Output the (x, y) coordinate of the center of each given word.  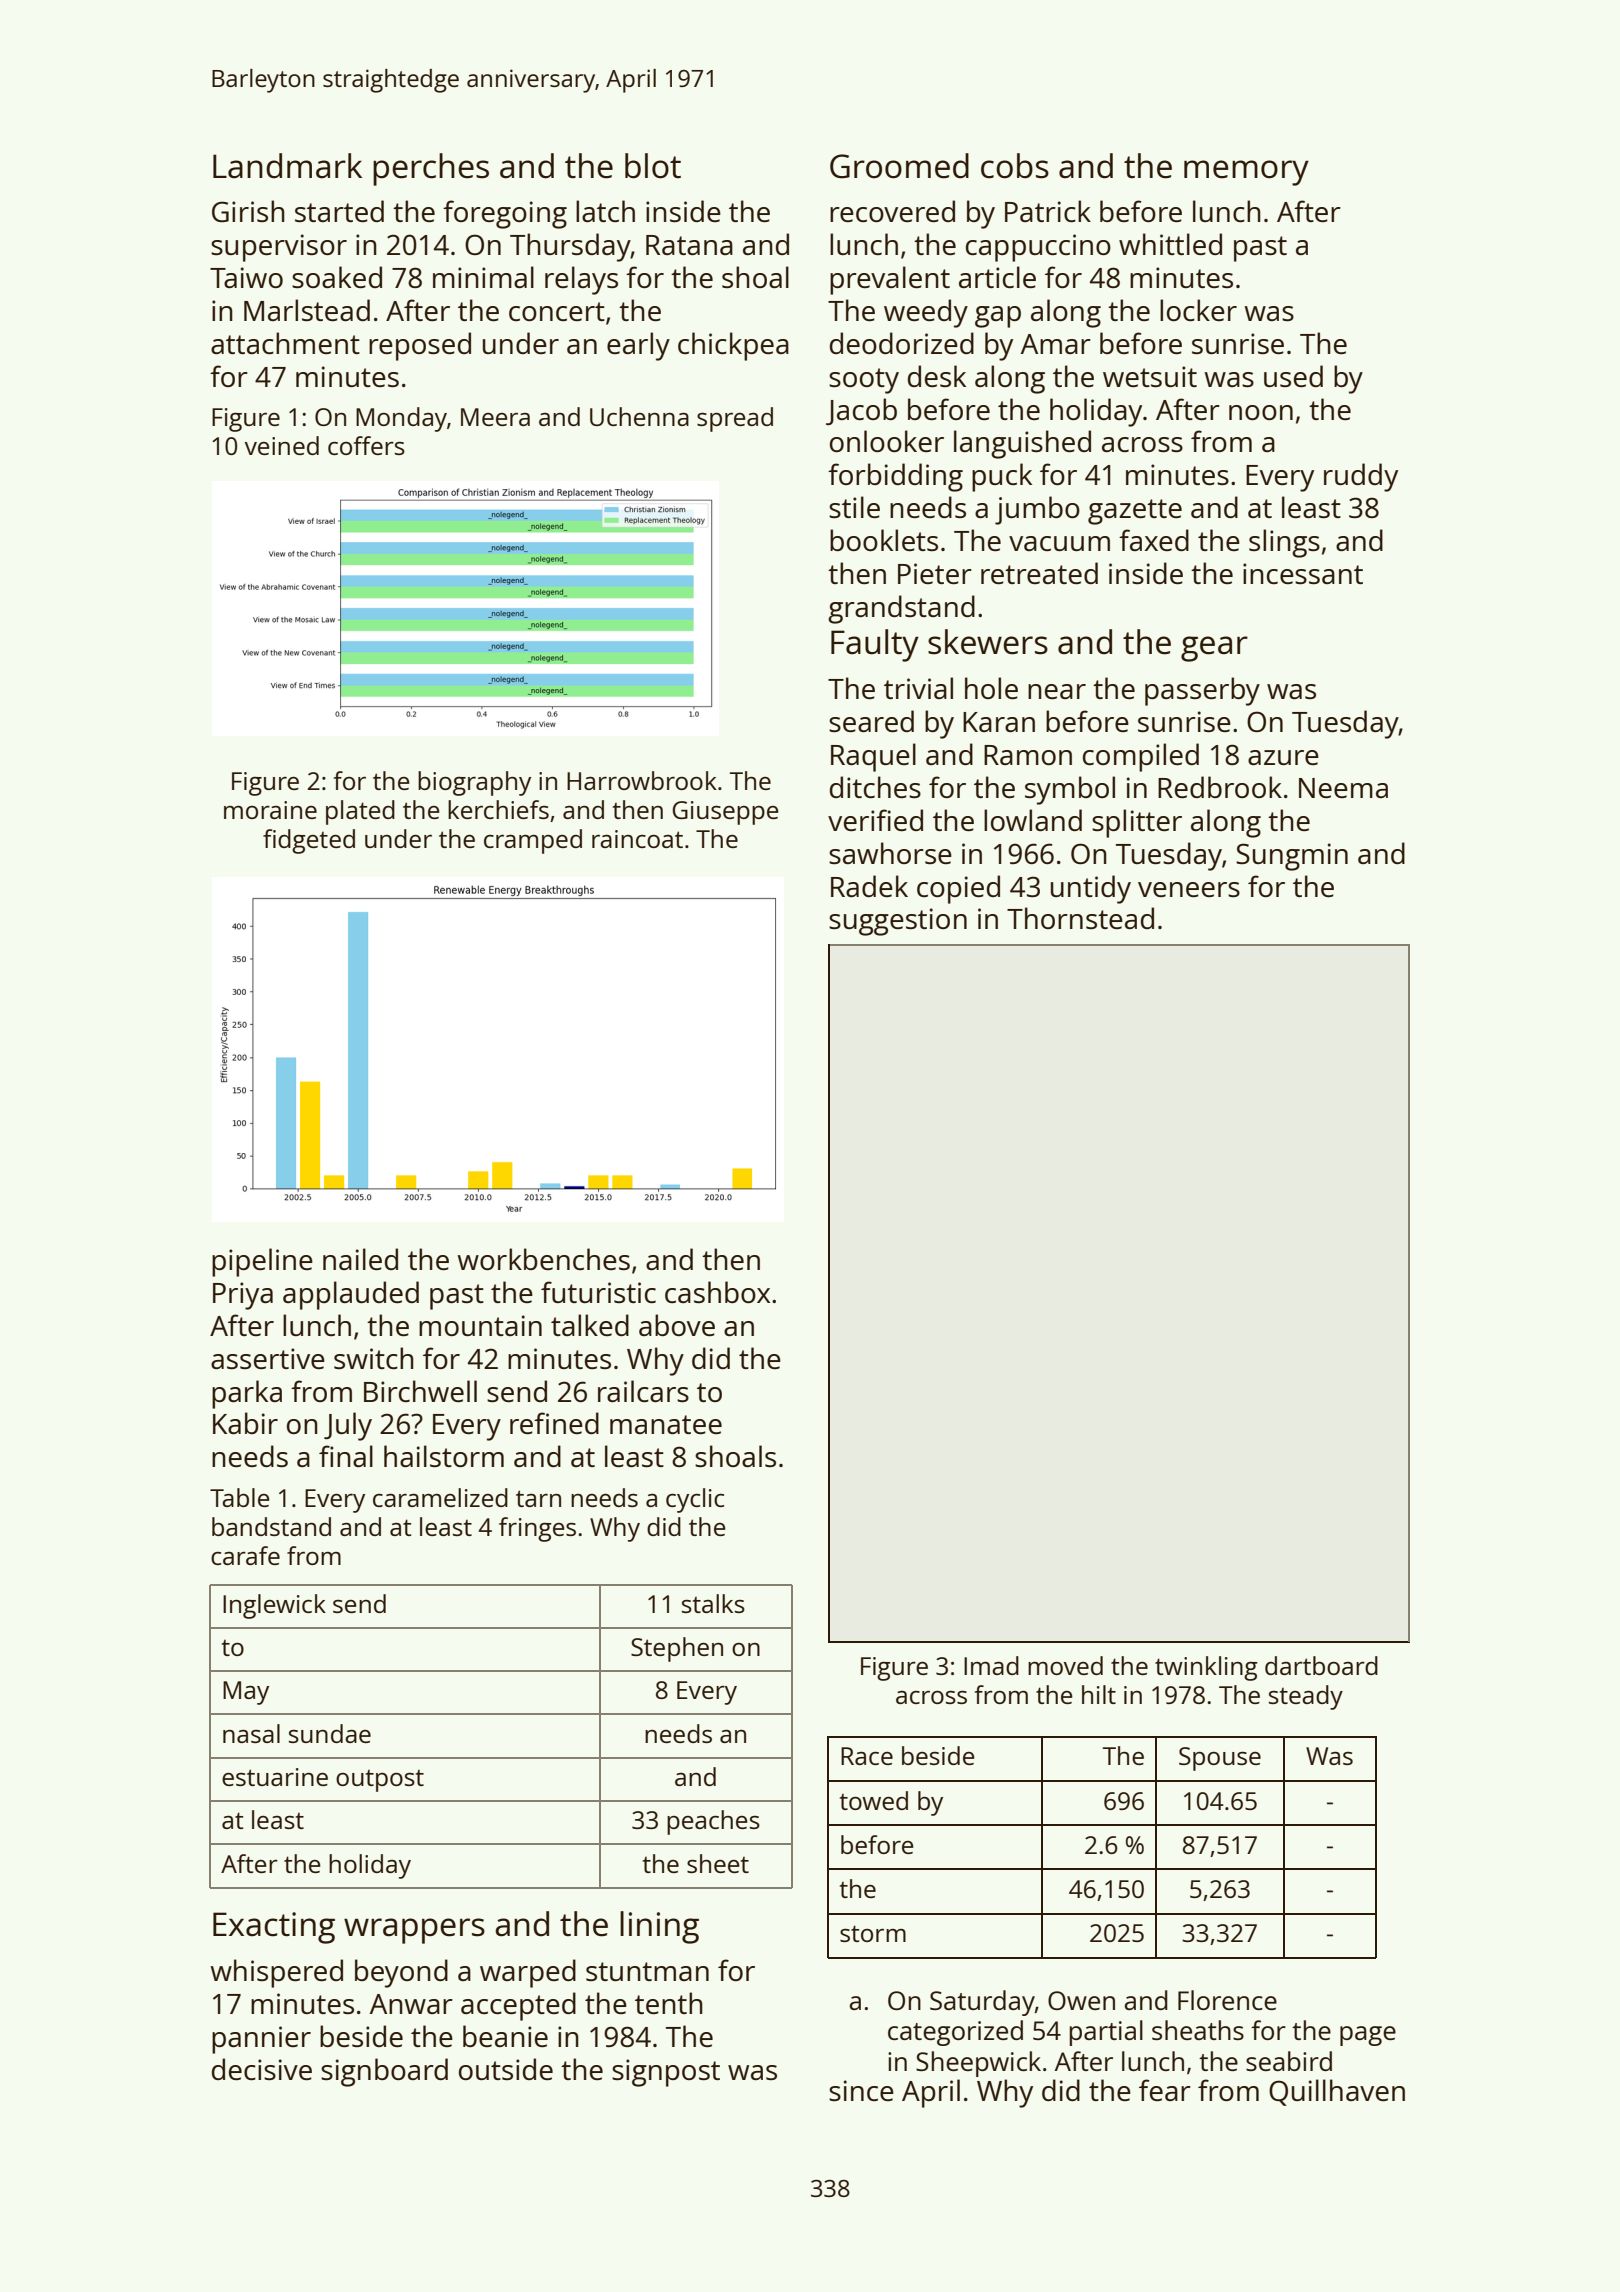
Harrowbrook (642, 780)
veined (282, 445)
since (861, 2090)
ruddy (1361, 477)
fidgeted (309, 841)
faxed (1154, 540)
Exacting (274, 1928)
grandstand (901, 609)
